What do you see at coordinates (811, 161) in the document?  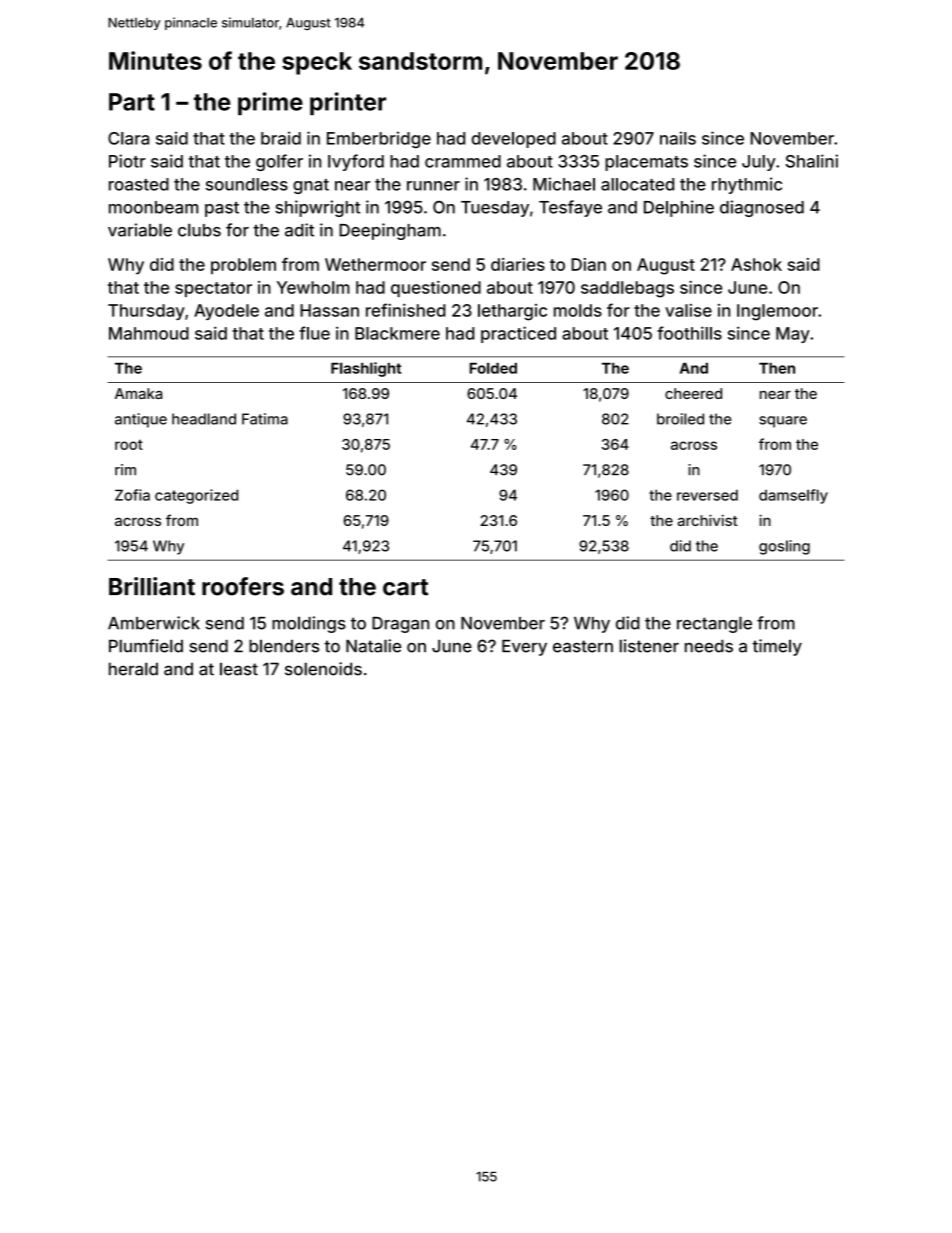 I see `Shalini` at bounding box center [811, 161].
